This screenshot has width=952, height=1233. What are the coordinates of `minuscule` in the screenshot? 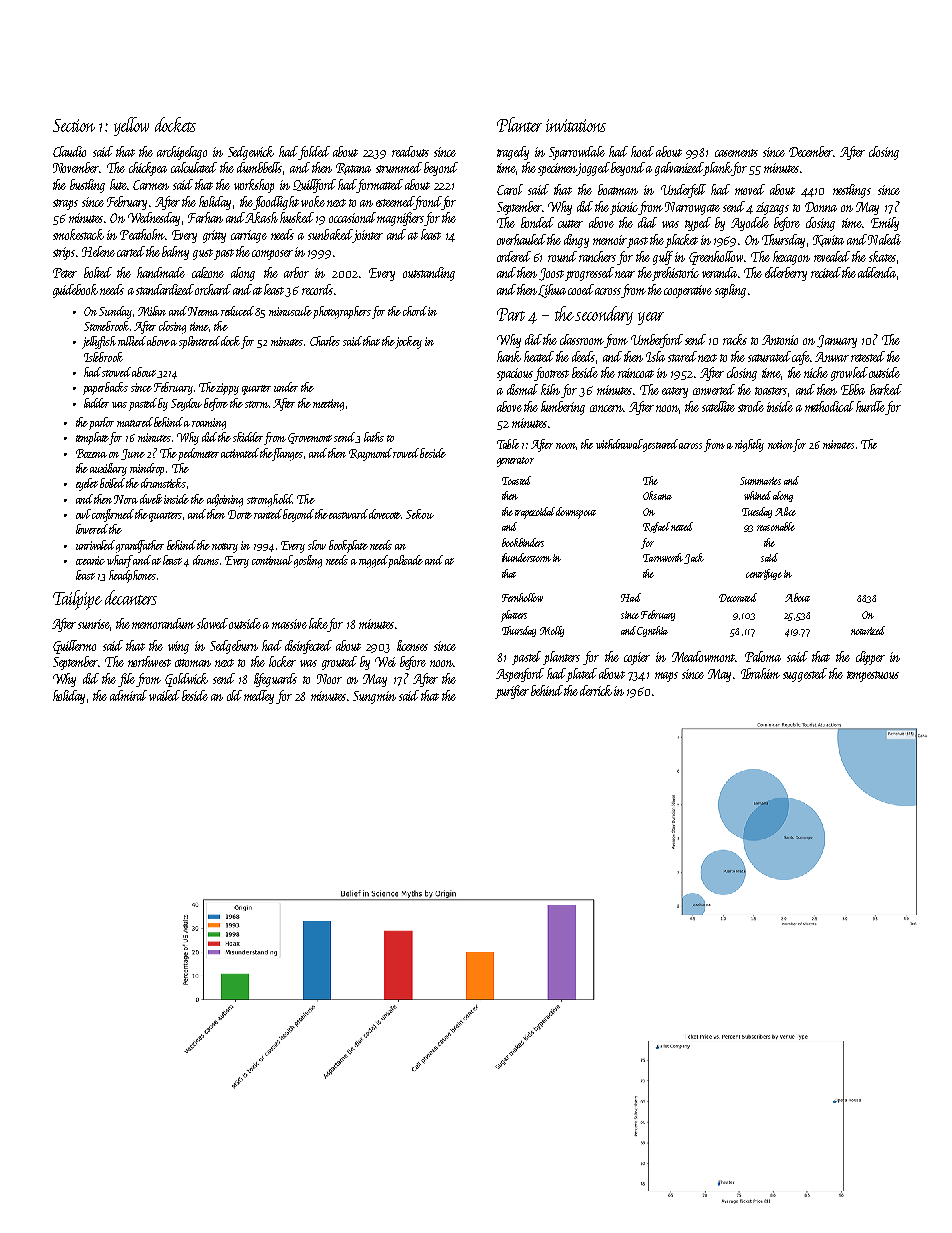 It's located at (290, 311).
